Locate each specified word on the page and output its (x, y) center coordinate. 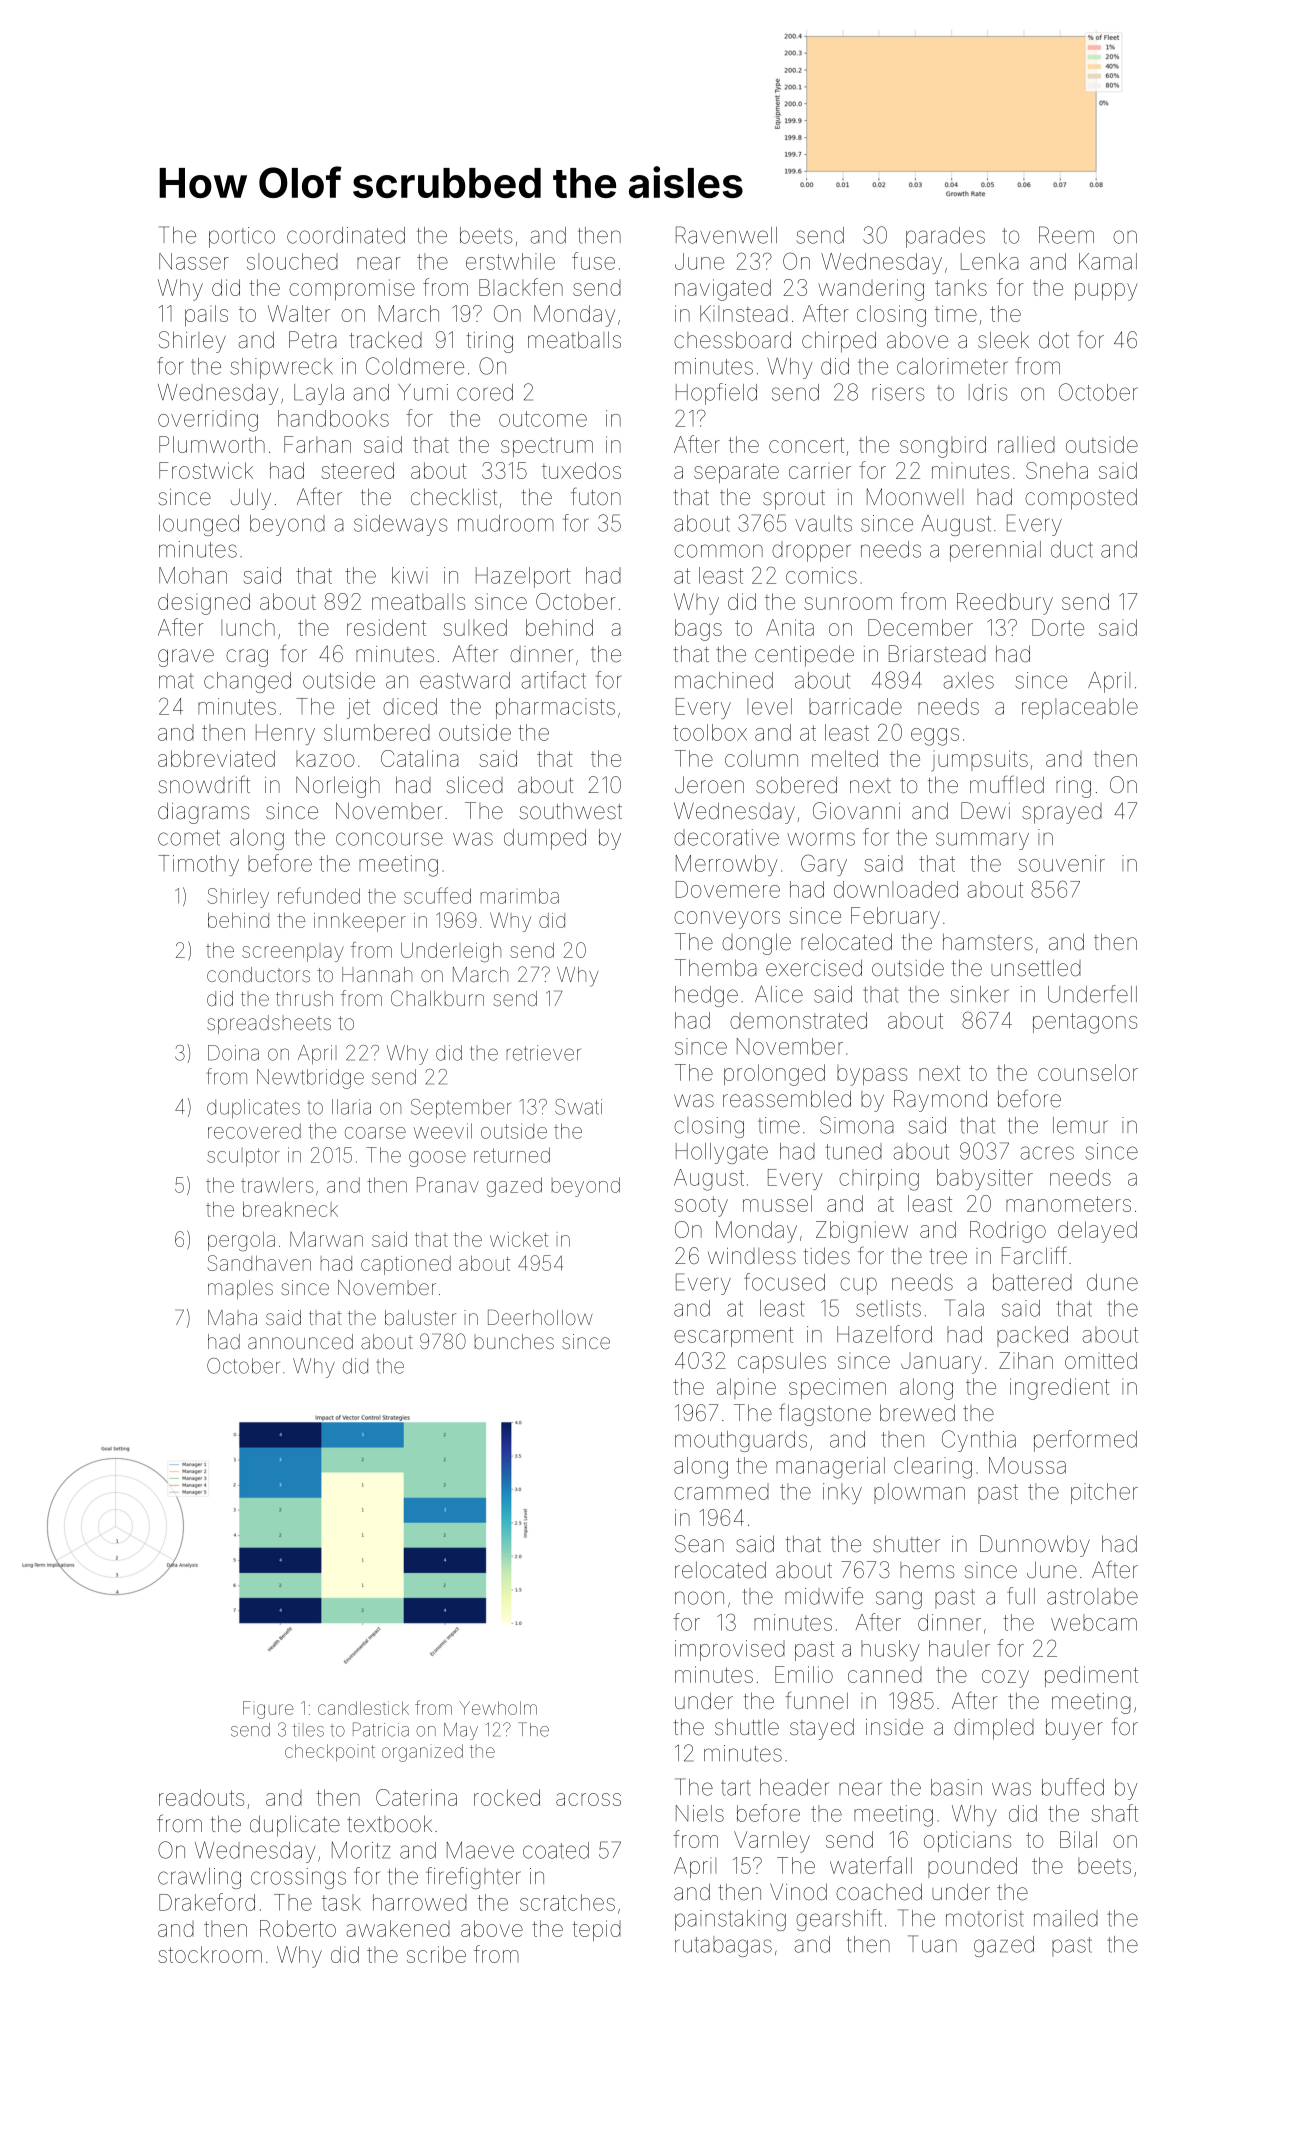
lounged (199, 525)
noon (699, 1598)
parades (945, 237)
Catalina (420, 758)
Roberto (298, 1928)
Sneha (1057, 470)
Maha (232, 1317)
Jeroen (709, 785)
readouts (201, 1797)
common (718, 551)
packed (1032, 1336)
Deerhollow (540, 1317)
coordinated (346, 235)
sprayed (1062, 813)
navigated (723, 290)
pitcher (1104, 1493)
